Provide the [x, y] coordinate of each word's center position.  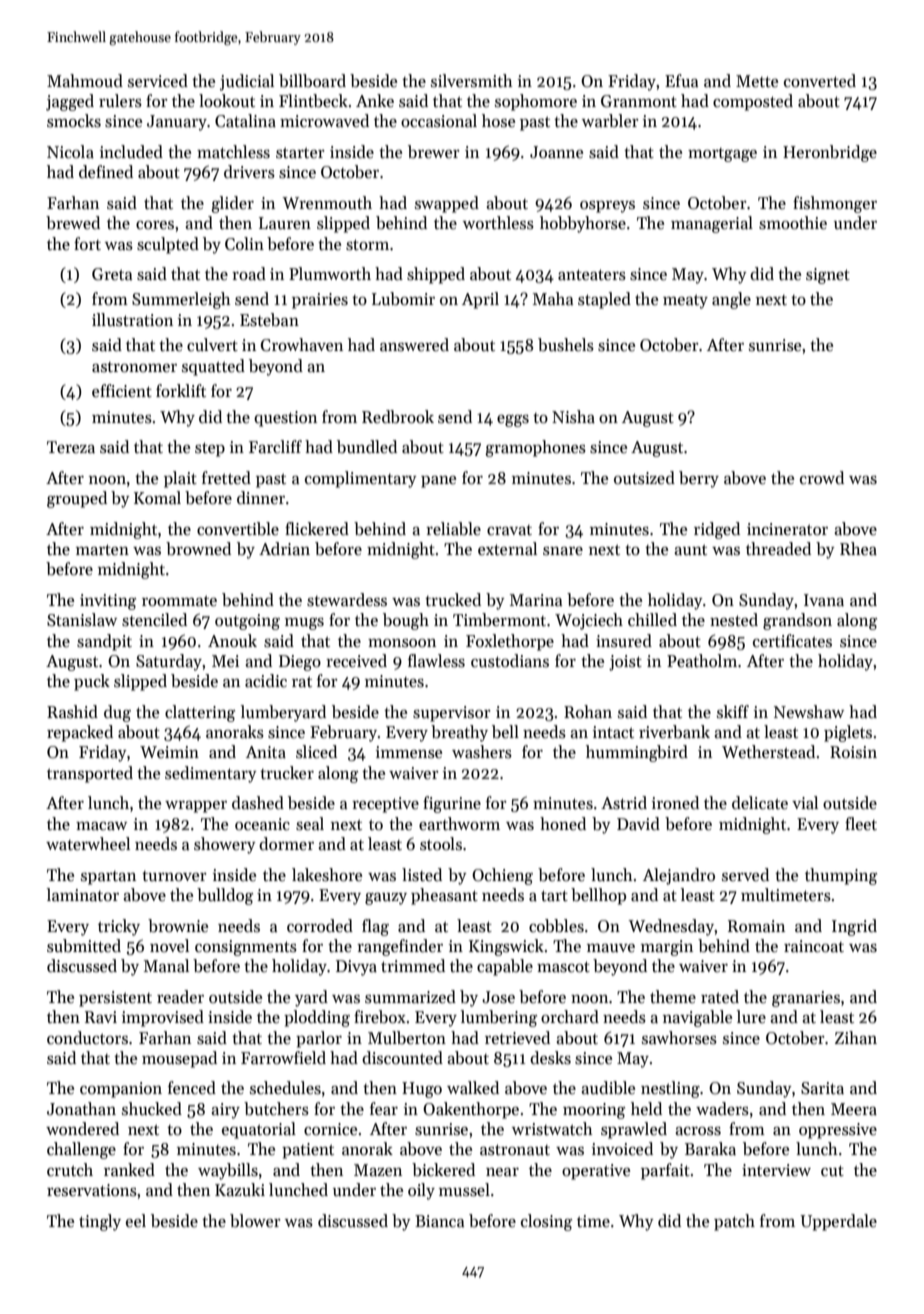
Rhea [858, 548]
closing [546, 1222]
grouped [77, 499]
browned [198, 549]
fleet [861, 824]
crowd [822, 478]
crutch [70, 1170]
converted [820, 81]
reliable [453, 529]
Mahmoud [85, 81]
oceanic [262, 824]
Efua [681, 81]
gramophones [535, 448]
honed [563, 824]
